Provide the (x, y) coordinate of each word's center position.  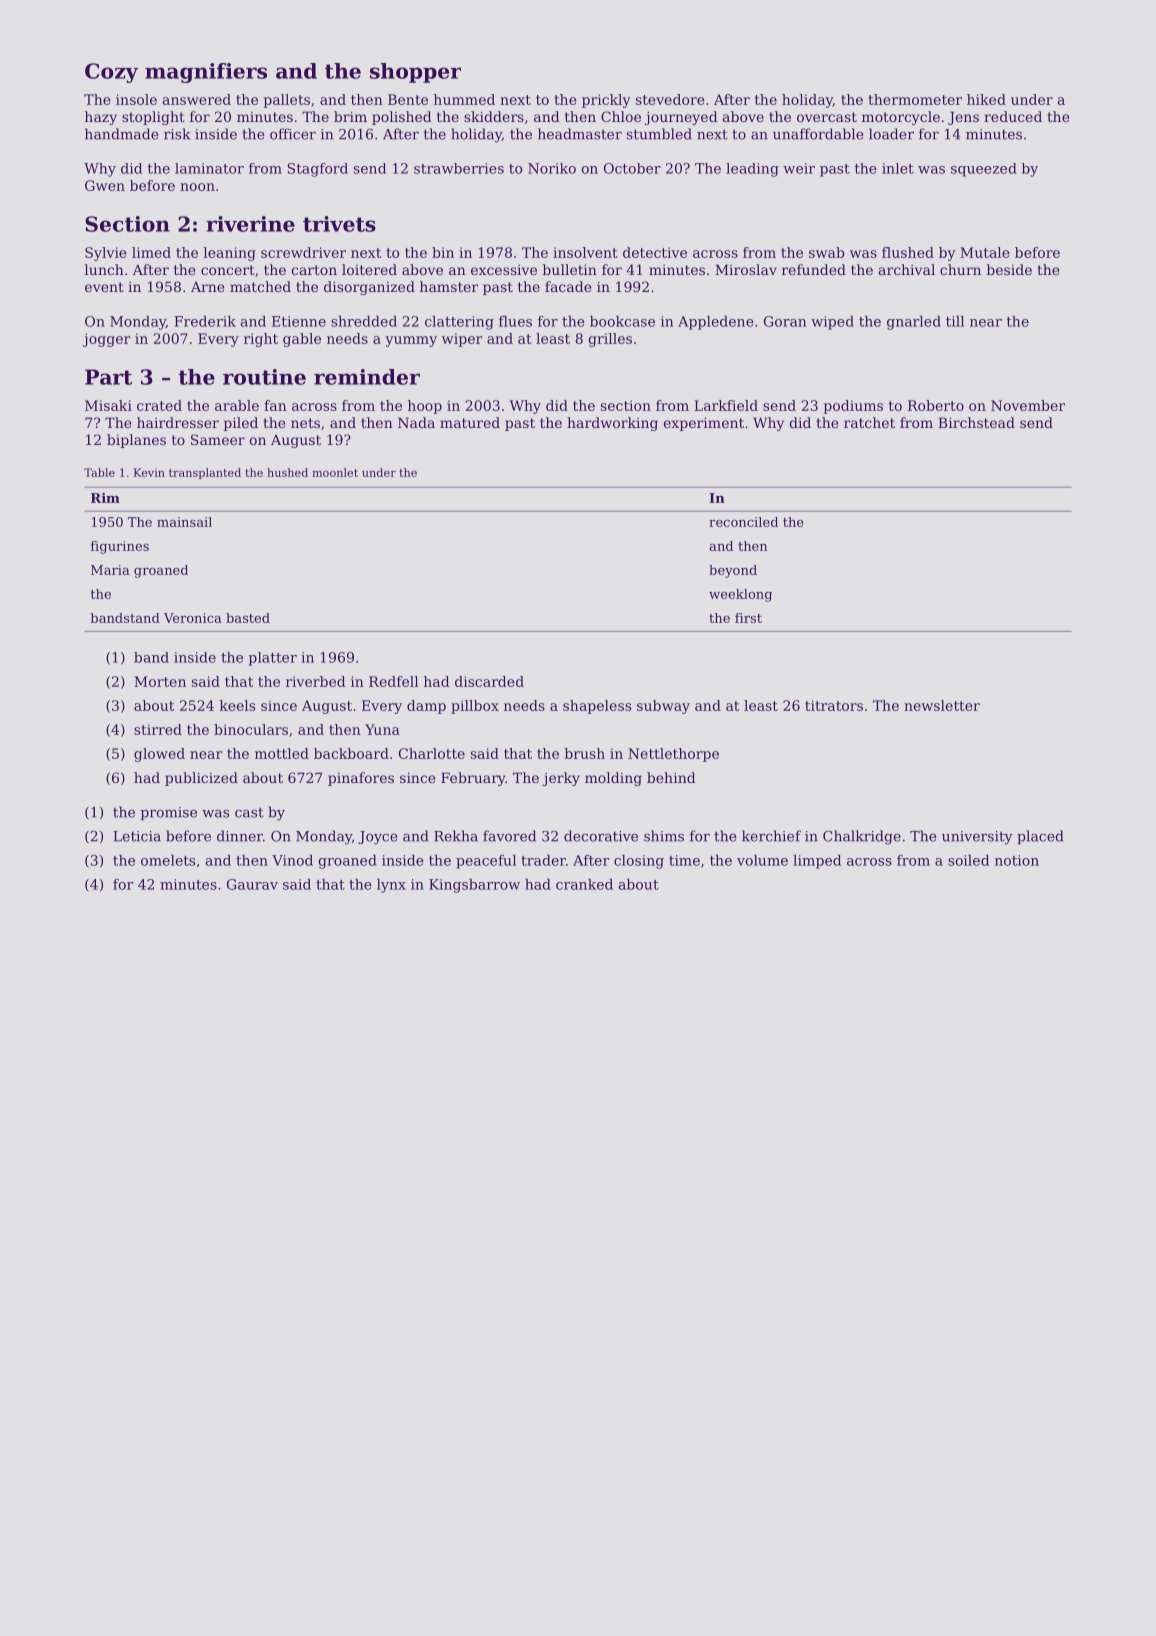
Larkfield (726, 405)
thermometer (915, 99)
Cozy (111, 73)
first (748, 618)
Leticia (137, 836)
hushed (287, 472)
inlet (898, 168)
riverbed (315, 681)
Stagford (318, 170)
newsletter (942, 705)
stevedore (670, 99)
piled (240, 424)
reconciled (743, 522)
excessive (504, 270)
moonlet (335, 472)
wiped (832, 323)
